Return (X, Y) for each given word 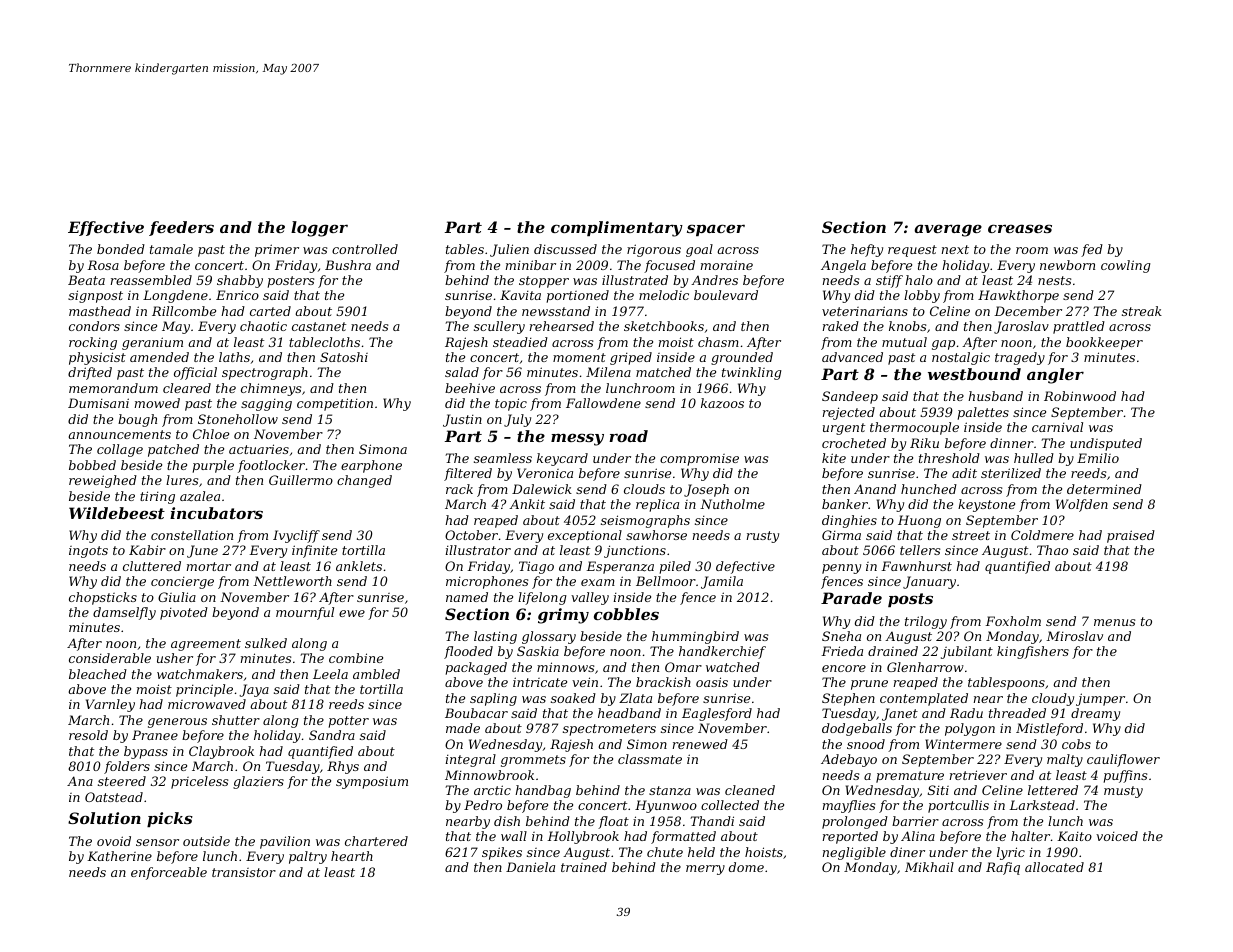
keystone (986, 505)
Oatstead (114, 797)
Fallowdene (603, 403)
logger (319, 229)
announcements (119, 434)
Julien (509, 250)
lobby (922, 296)
